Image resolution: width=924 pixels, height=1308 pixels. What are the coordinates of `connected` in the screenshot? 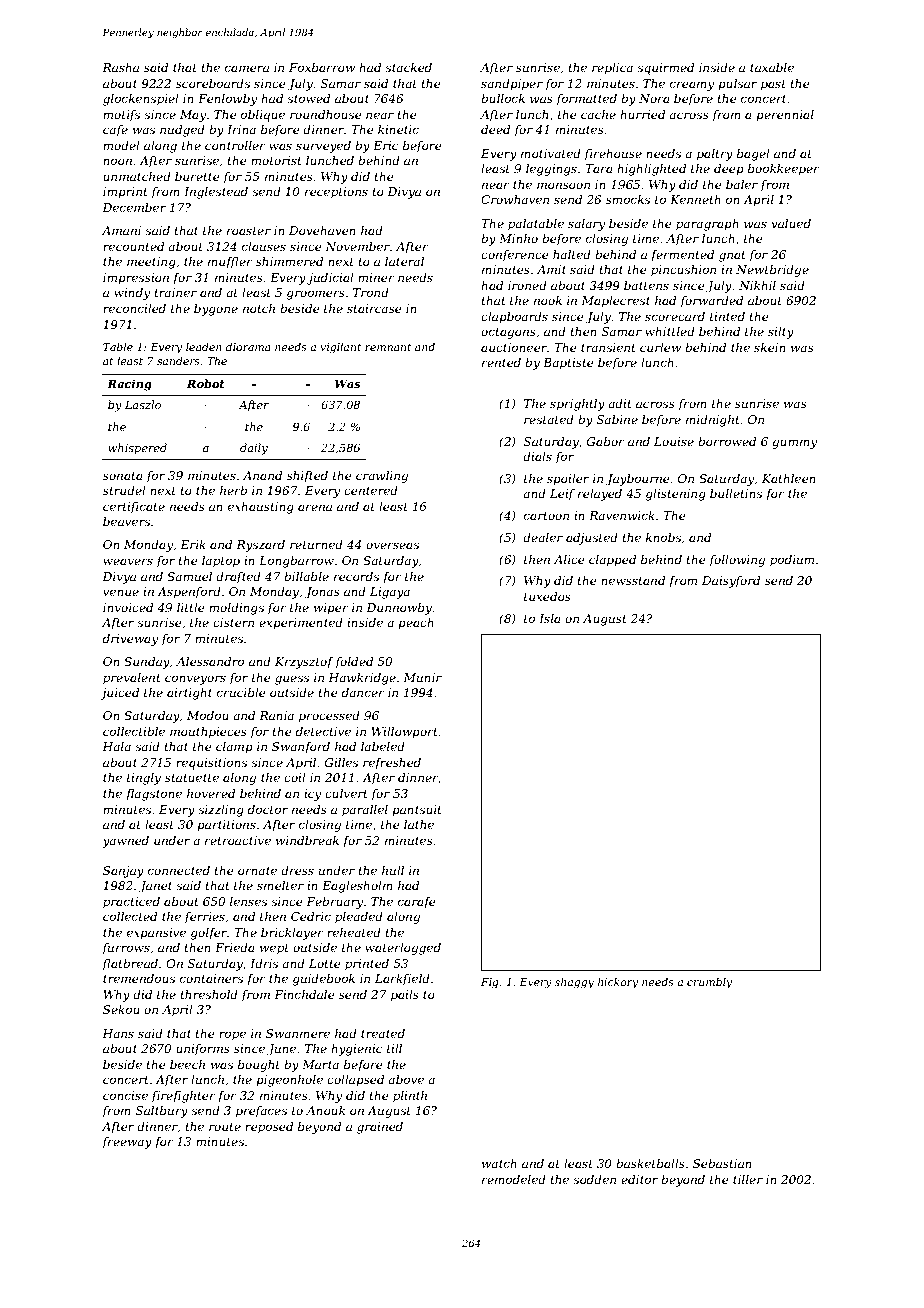 It's located at (179, 870).
